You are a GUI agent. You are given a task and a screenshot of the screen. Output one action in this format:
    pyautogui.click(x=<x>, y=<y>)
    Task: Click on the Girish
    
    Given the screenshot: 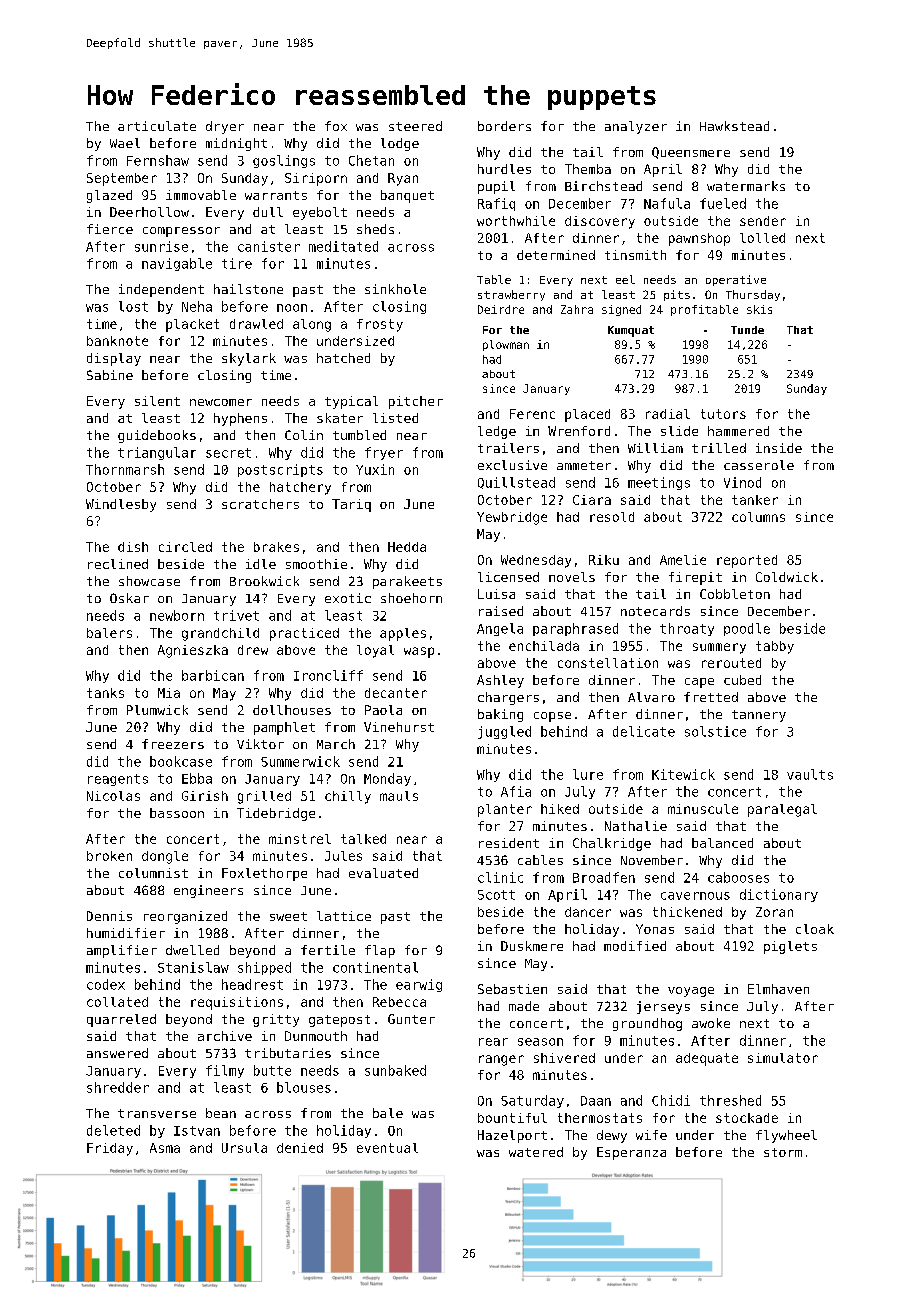 What is the action you would take?
    pyautogui.click(x=205, y=796)
